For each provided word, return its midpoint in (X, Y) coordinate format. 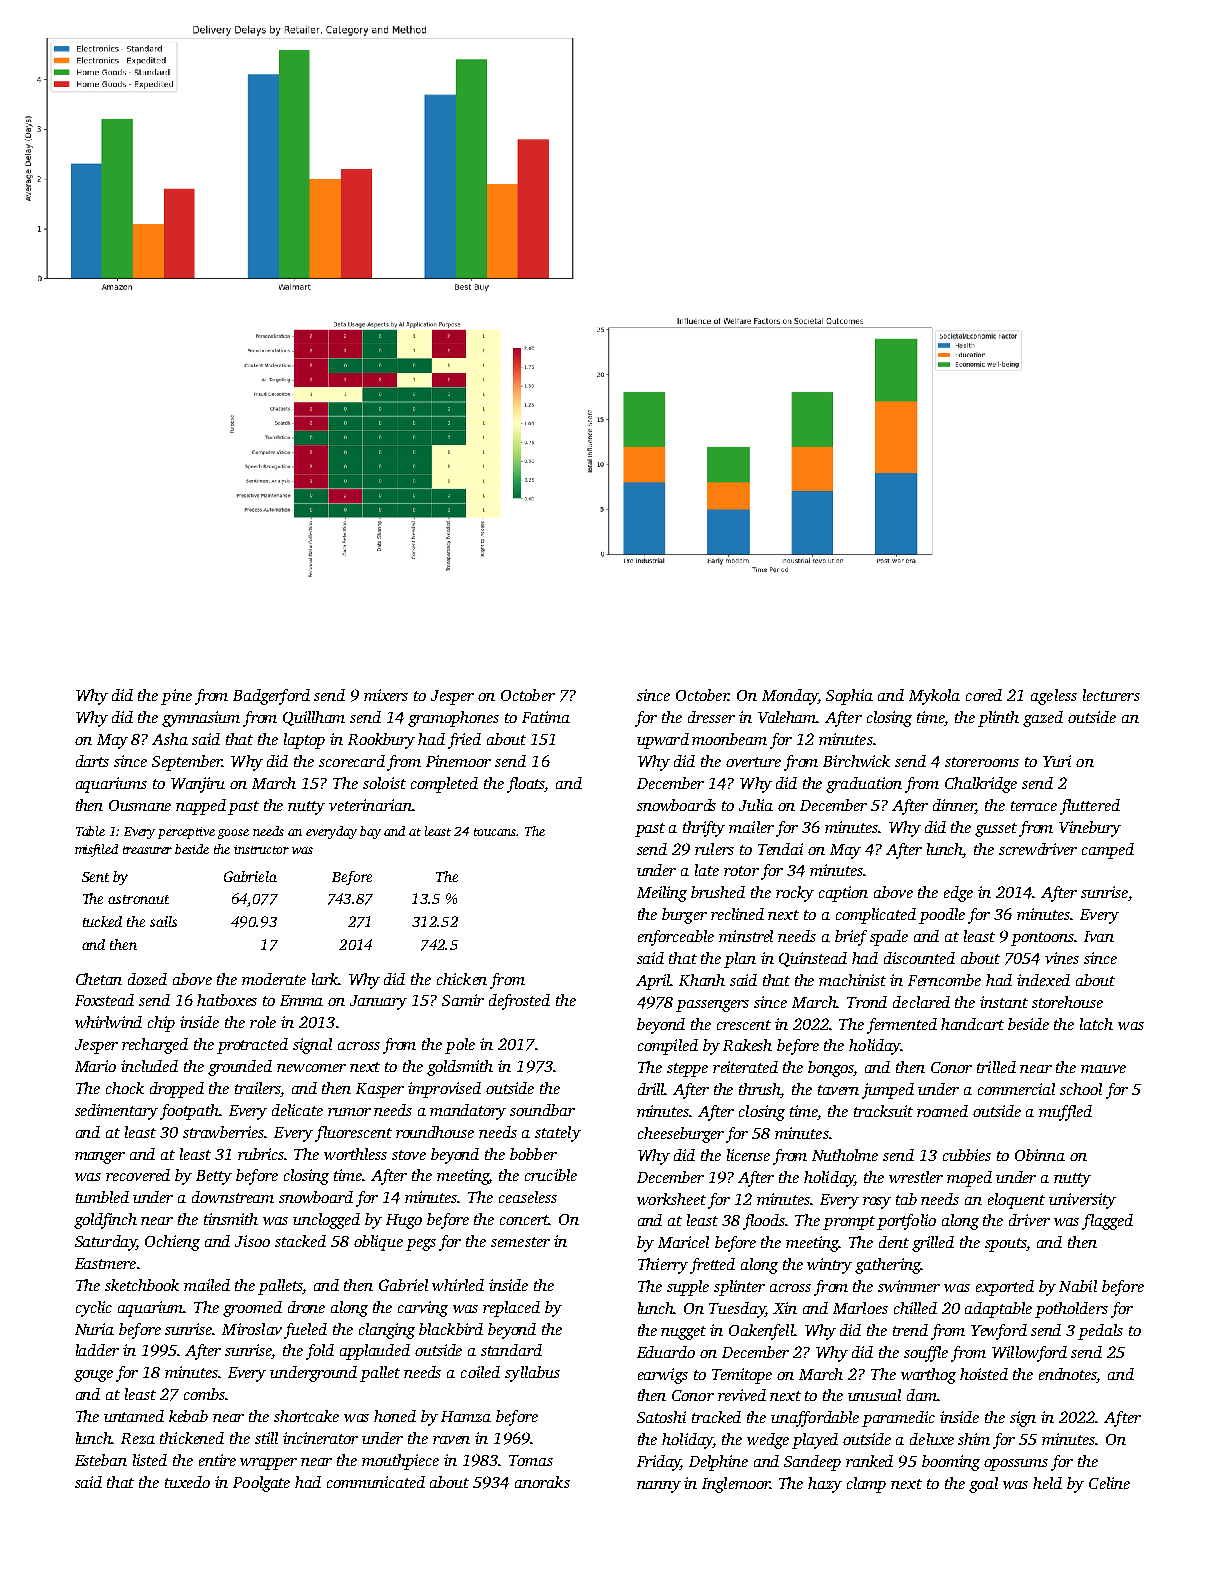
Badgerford (271, 697)
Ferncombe (944, 980)
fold (320, 1352)
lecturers (1111, 695)
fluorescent (353, 1134)
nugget (683, 1333)
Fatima (546, 717)
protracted (252, 1046)
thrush (760, 1090)
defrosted (519, 1002)
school (1081, 1089)
